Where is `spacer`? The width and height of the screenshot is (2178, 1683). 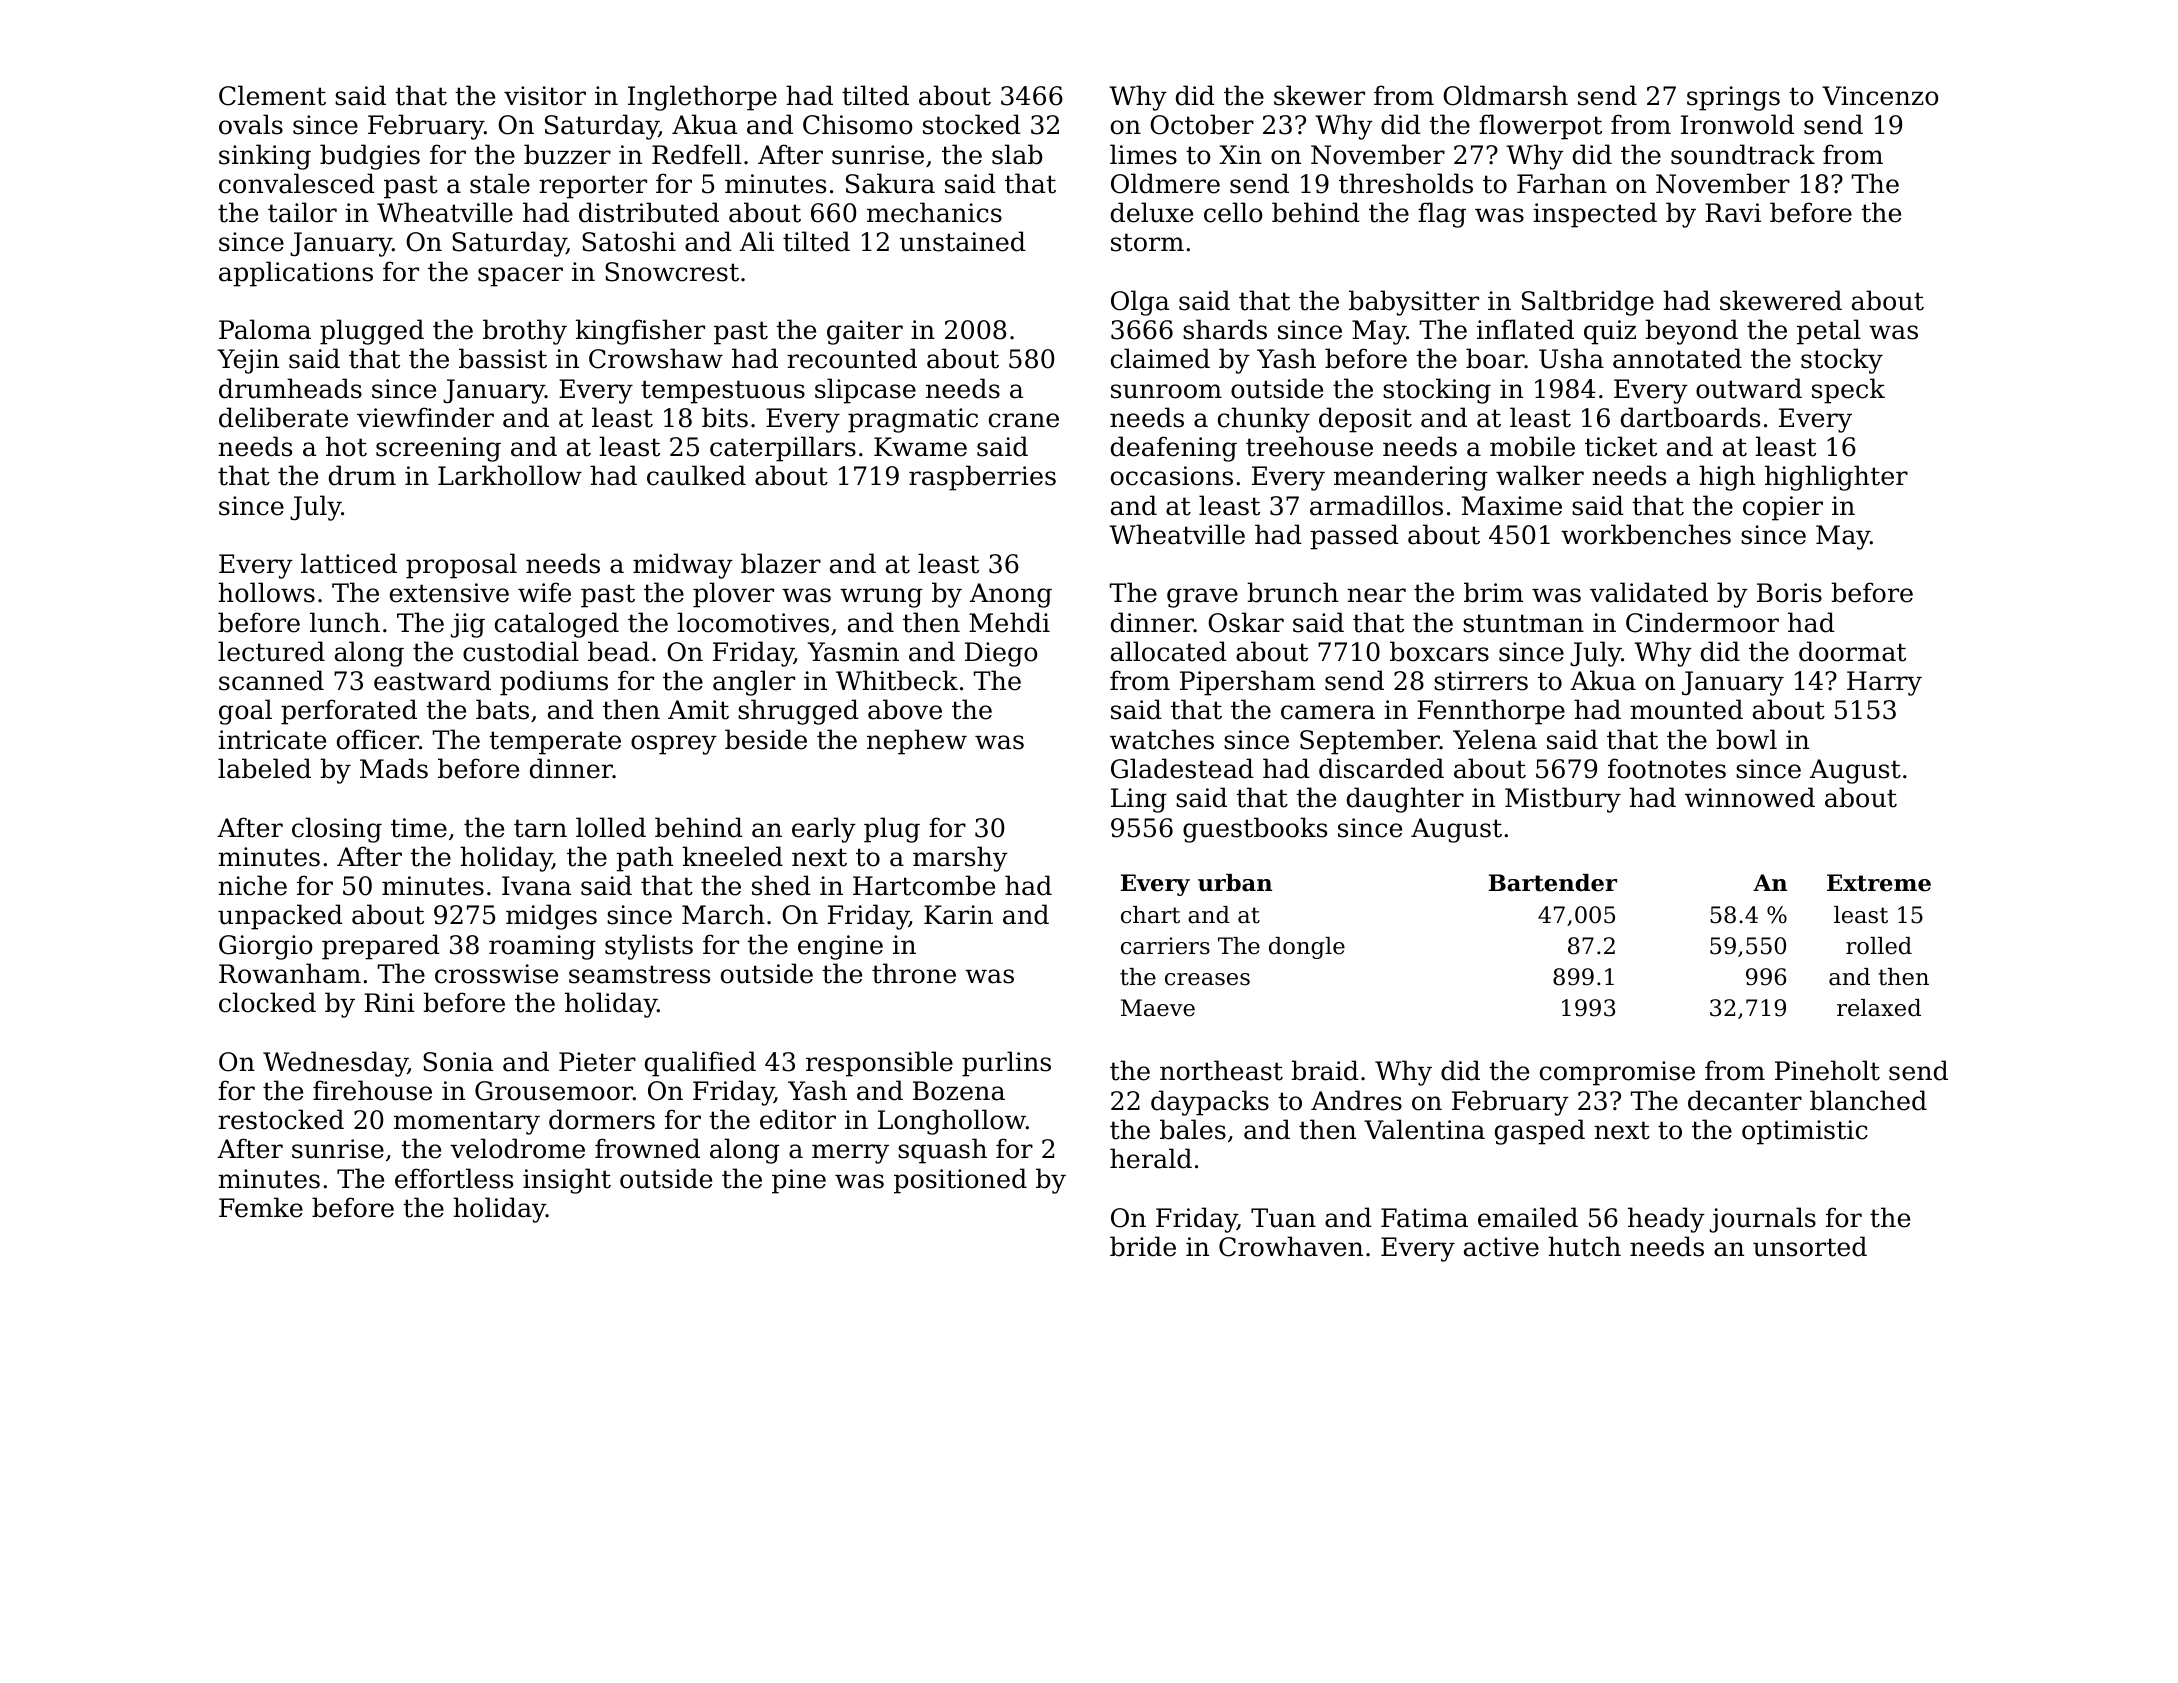
spacer is located at coordinates (520, 277).
